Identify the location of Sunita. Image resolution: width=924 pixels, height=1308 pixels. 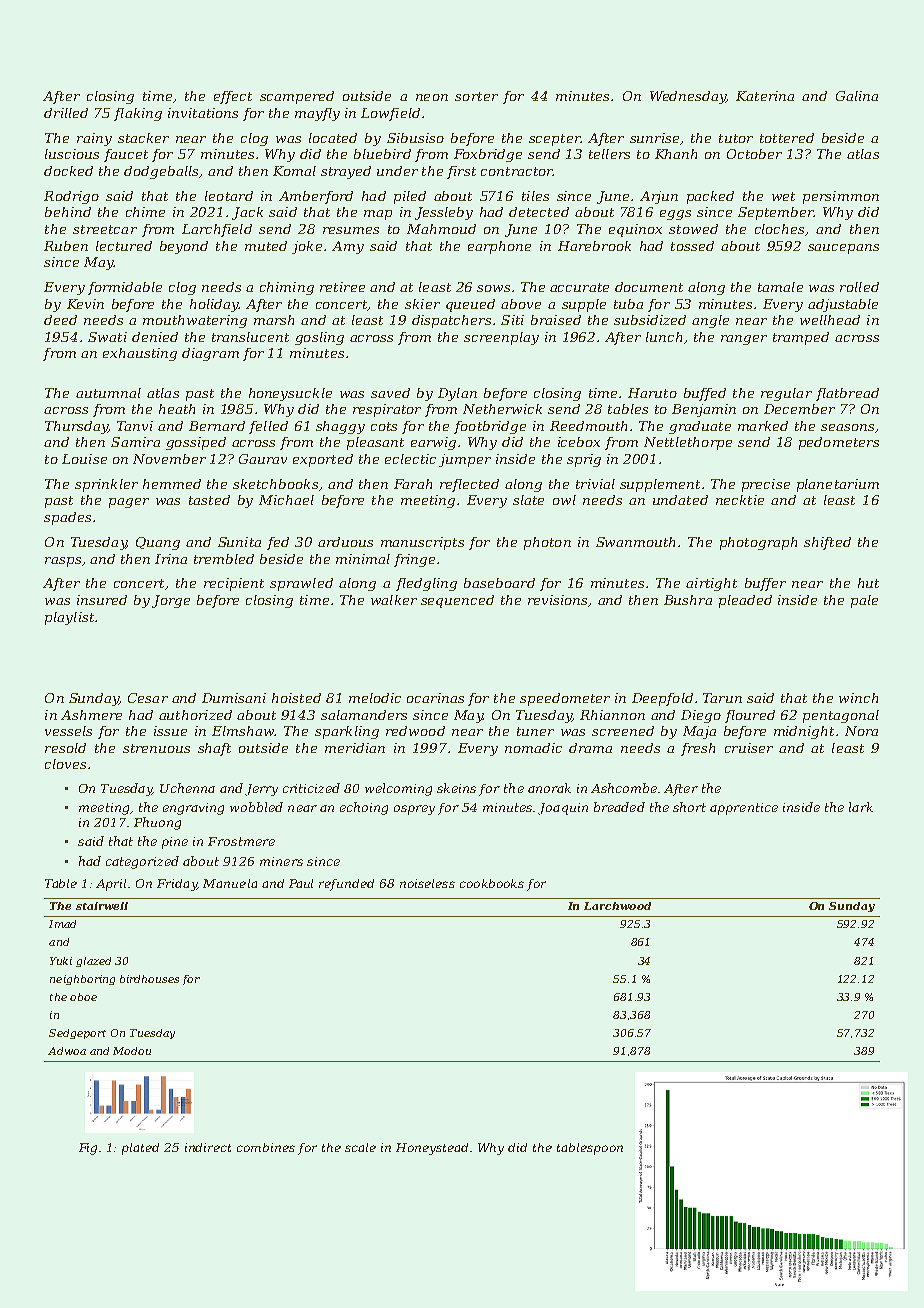
(239, 542).
